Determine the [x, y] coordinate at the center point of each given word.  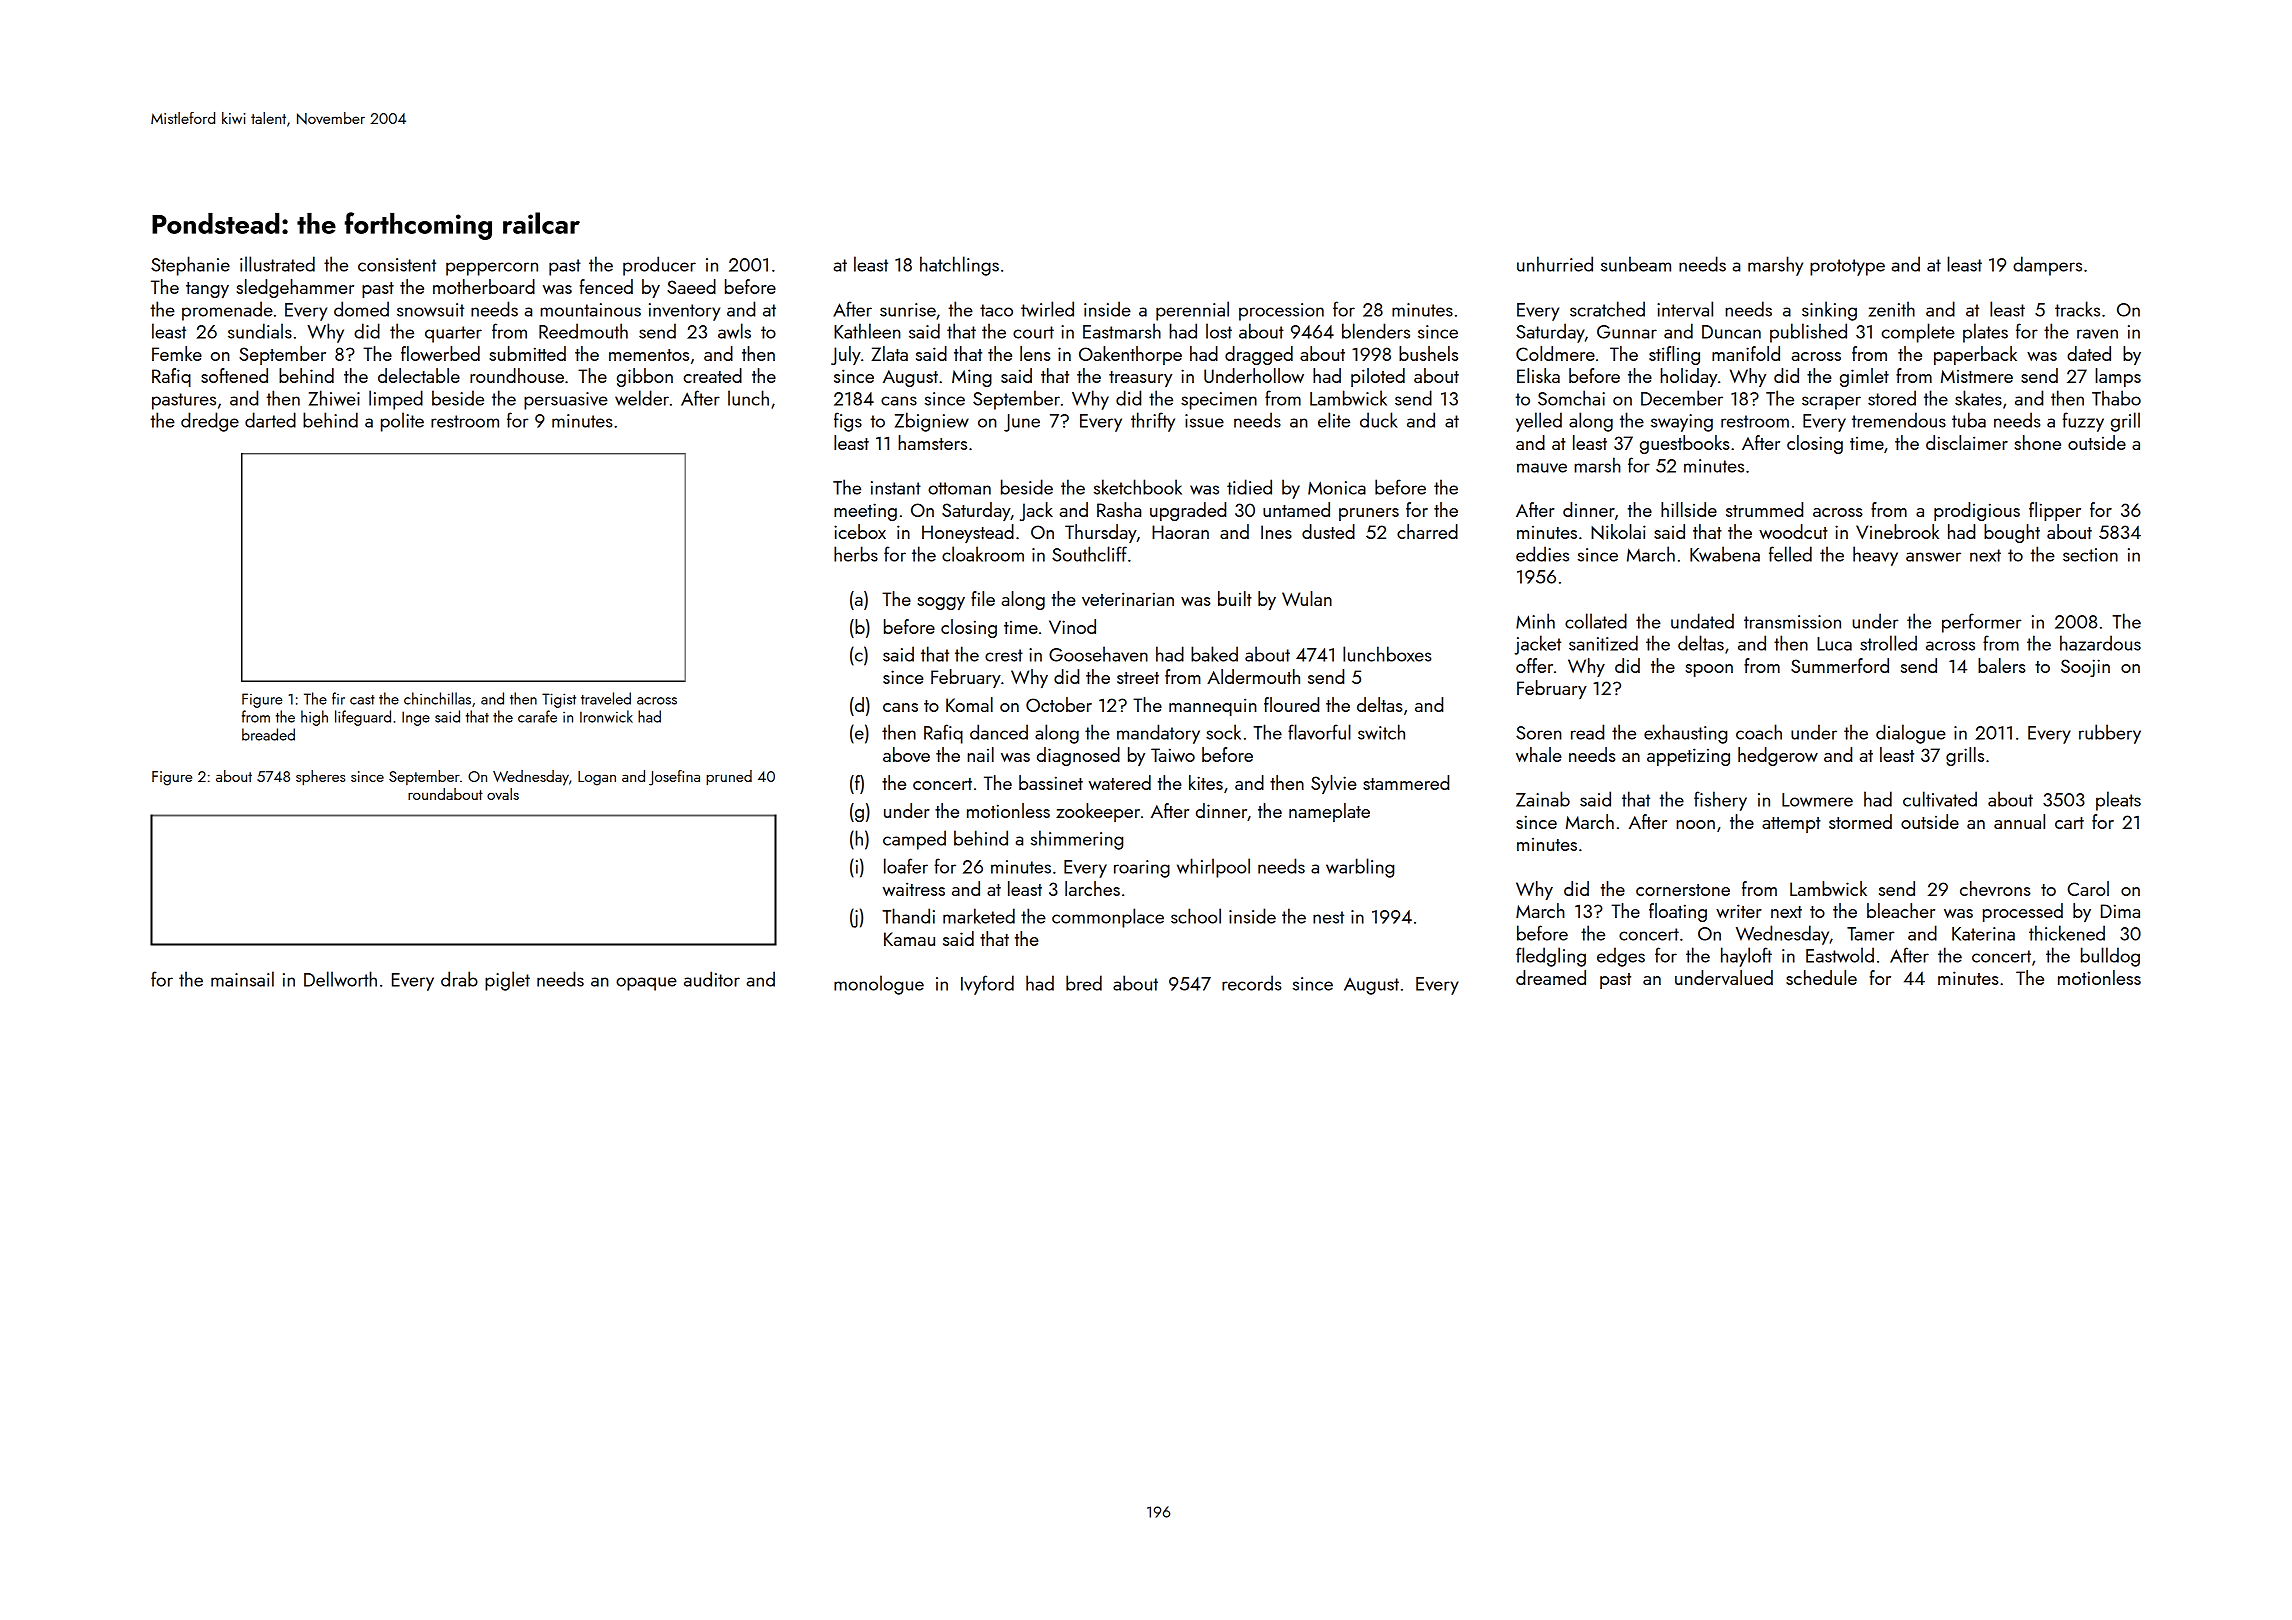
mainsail [242, 979]
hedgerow [1778, 756]
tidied [1249, 487]
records [1251, 983]
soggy [941, 603]
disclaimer [1967, 442]
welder [642, 398]
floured [1291, 704]
